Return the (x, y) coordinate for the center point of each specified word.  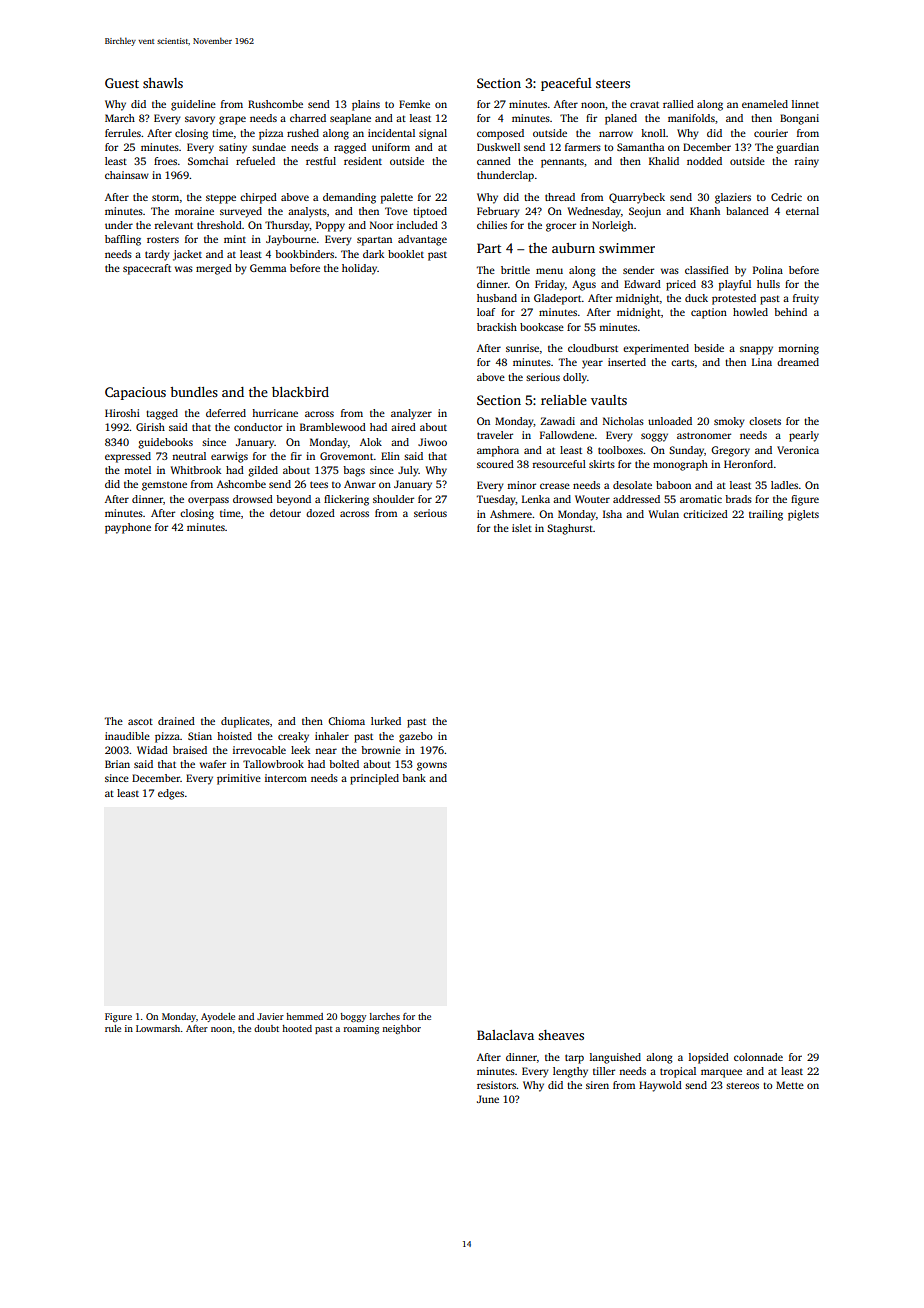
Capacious (135, 393)
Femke (414, 104)
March (120, 118)
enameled (765, 104)
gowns (432, 766)
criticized (705, 514)
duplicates (245, 722)
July (408, 471)
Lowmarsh (158, 1028)
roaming (361, 1029)
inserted (627, 362)
